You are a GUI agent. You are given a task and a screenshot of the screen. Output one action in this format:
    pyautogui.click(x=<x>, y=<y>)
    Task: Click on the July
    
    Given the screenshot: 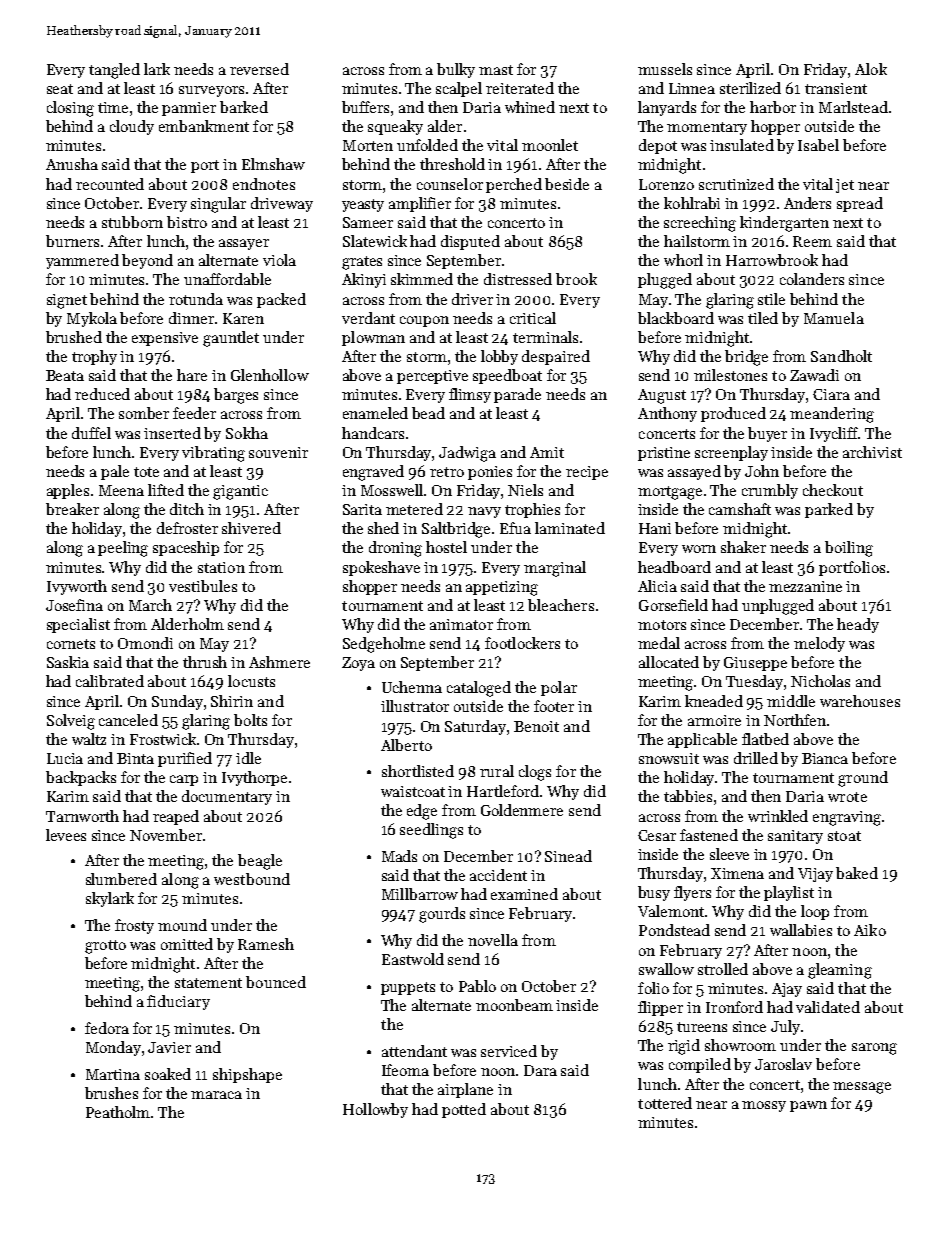 What is the action you would take?
    pyautogui.click(x=785, y=1027)
